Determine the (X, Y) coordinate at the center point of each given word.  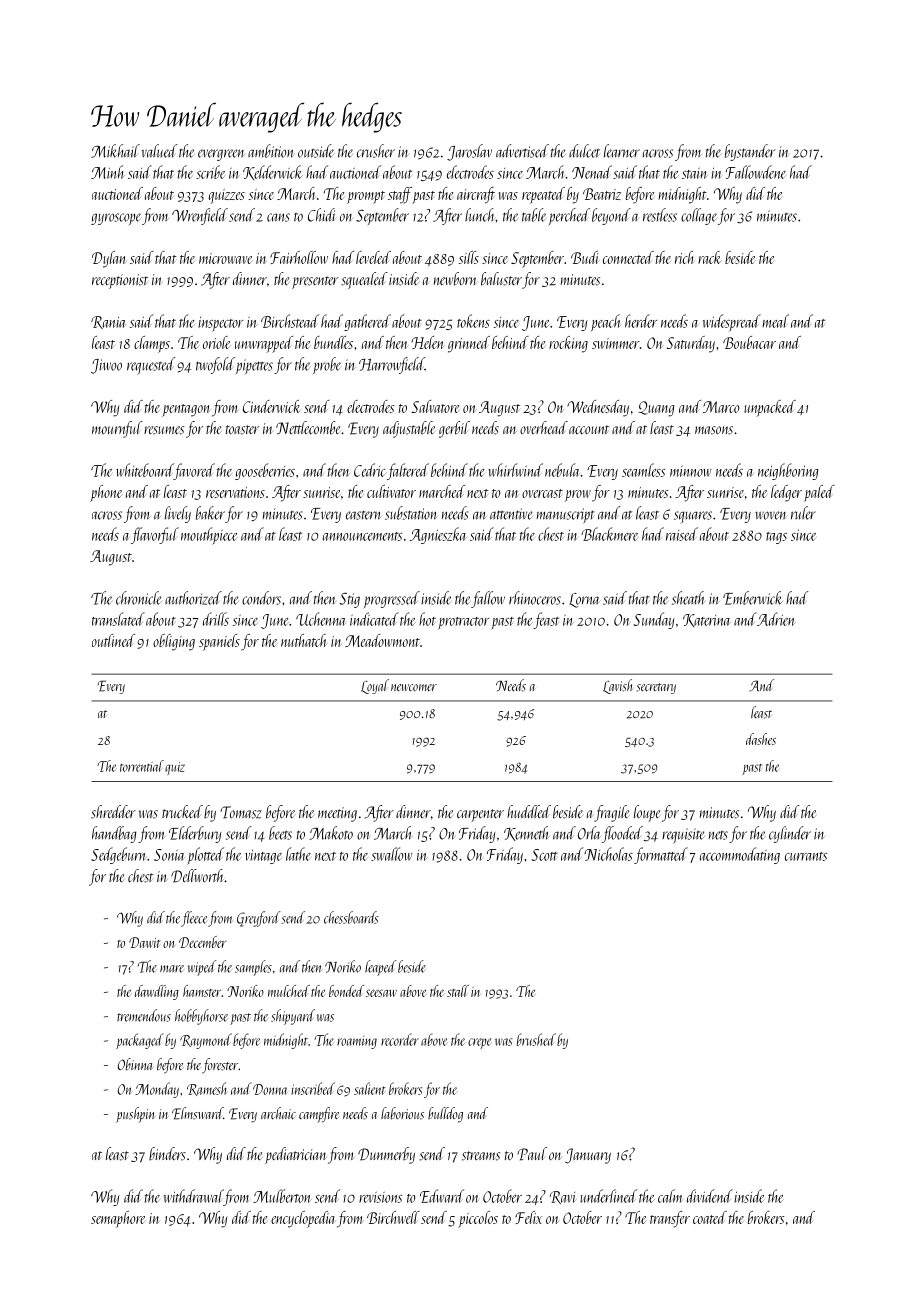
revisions (380, 1197)
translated (118, 619)
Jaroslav (469, 152)
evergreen (221, 155)
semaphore (118, 1219)
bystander (750, 152)
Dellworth (198, 876)
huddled (529, 811)
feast (546, 620)
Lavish (618, 686)
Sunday (654, 620)
